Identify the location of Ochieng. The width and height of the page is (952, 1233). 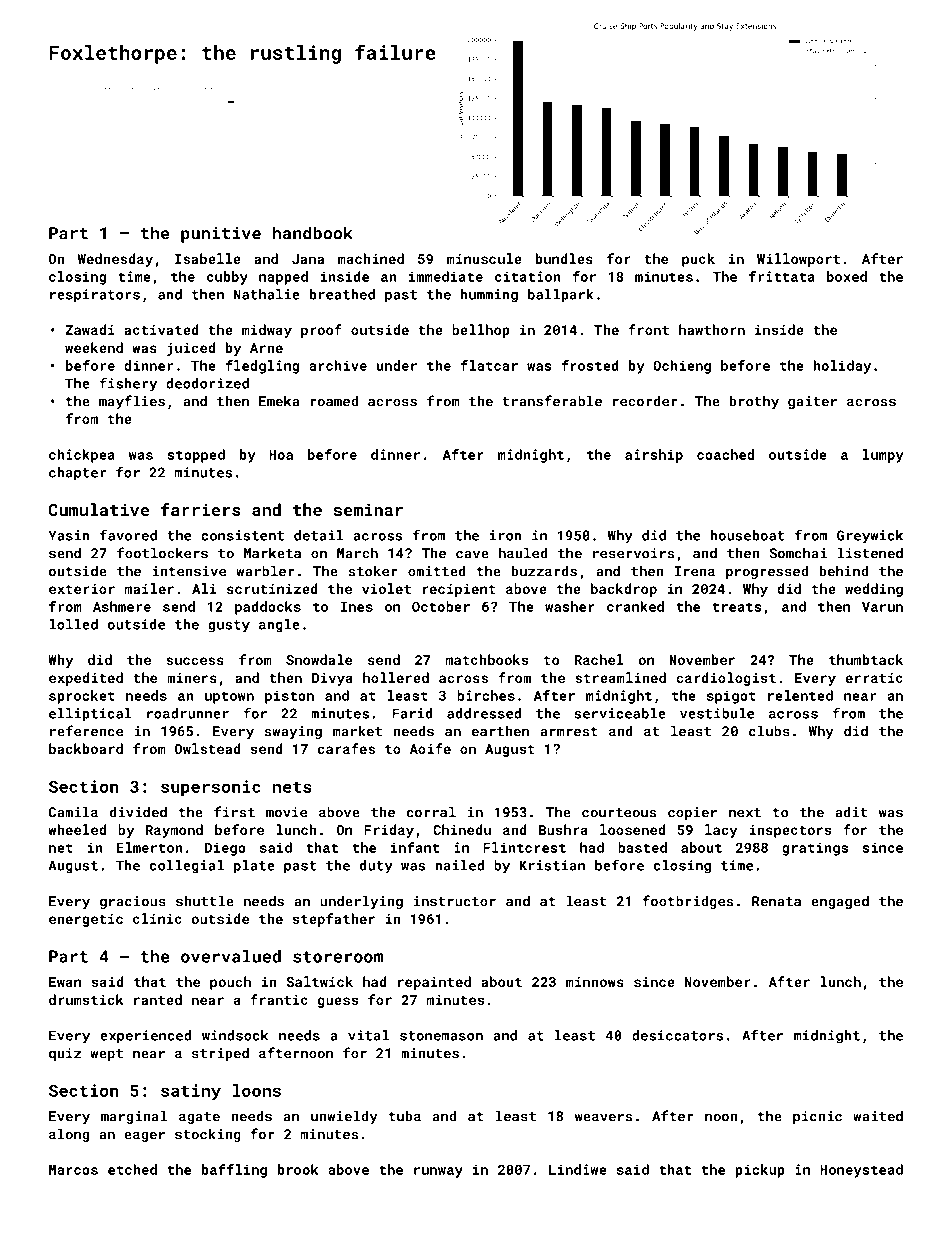
(682, 367).
